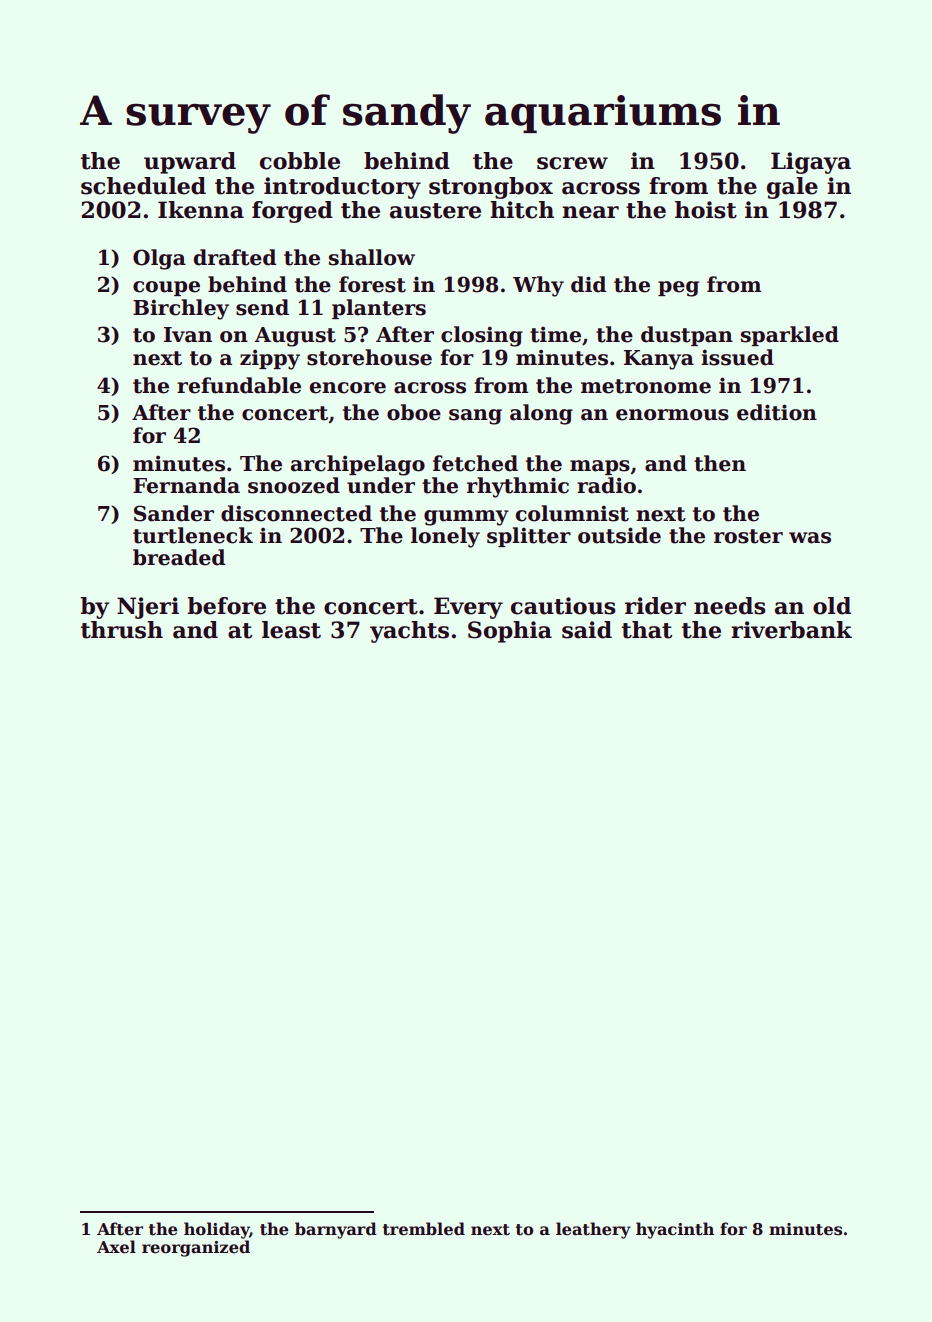  Describe the element at coordinates (291, 630) in the screenshot. I see `least` at that location.
